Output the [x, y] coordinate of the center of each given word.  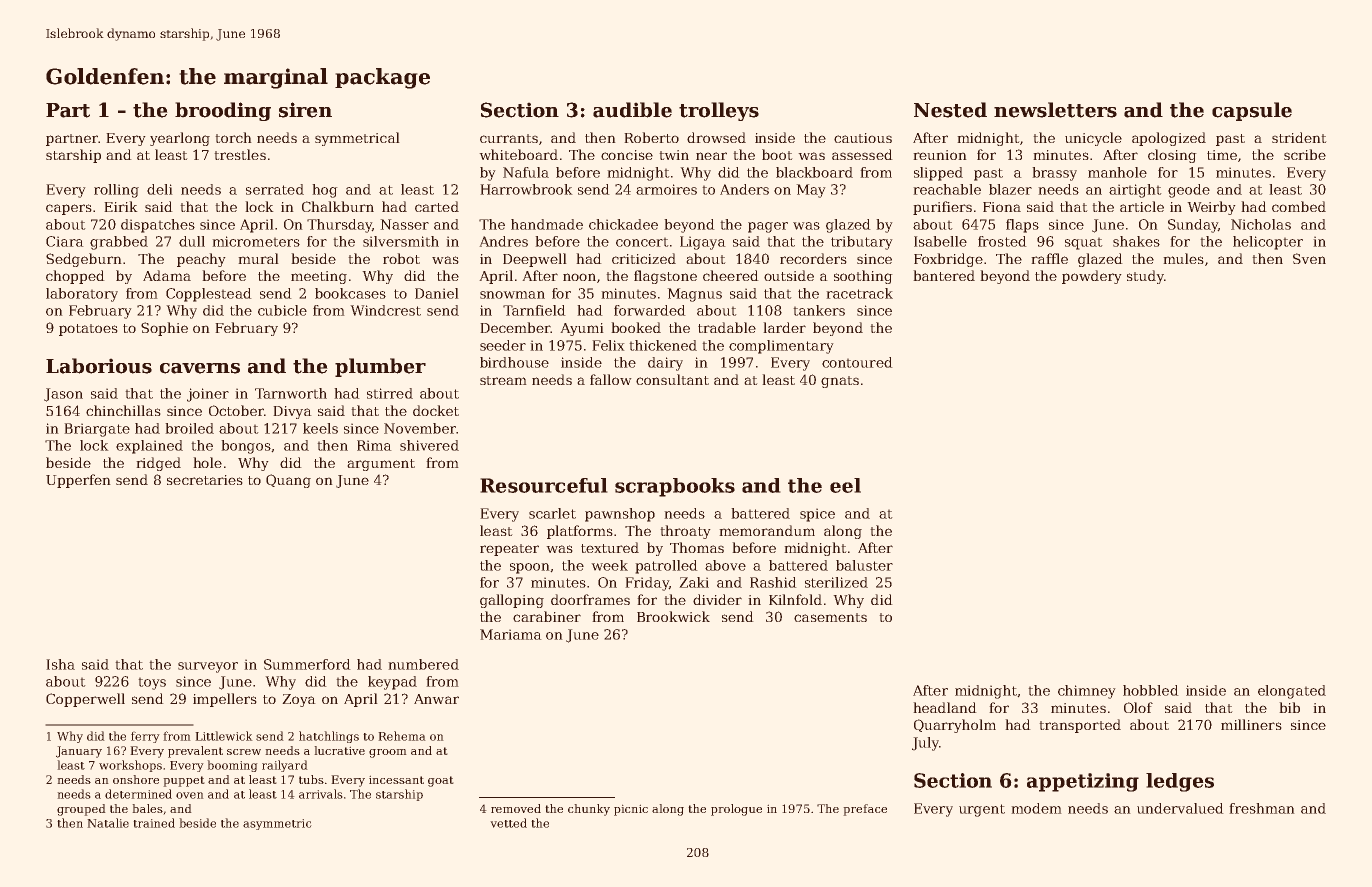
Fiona [1002, 207]
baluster [864, 565]
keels [320, 428]
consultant [672, 379]
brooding [223, 111]
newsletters [1055, 110]
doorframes [590, 599]
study [1145, 277]
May [811, 191]
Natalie [108, 823]
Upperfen [78, 481]
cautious [863, 138]
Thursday [339, 226]
